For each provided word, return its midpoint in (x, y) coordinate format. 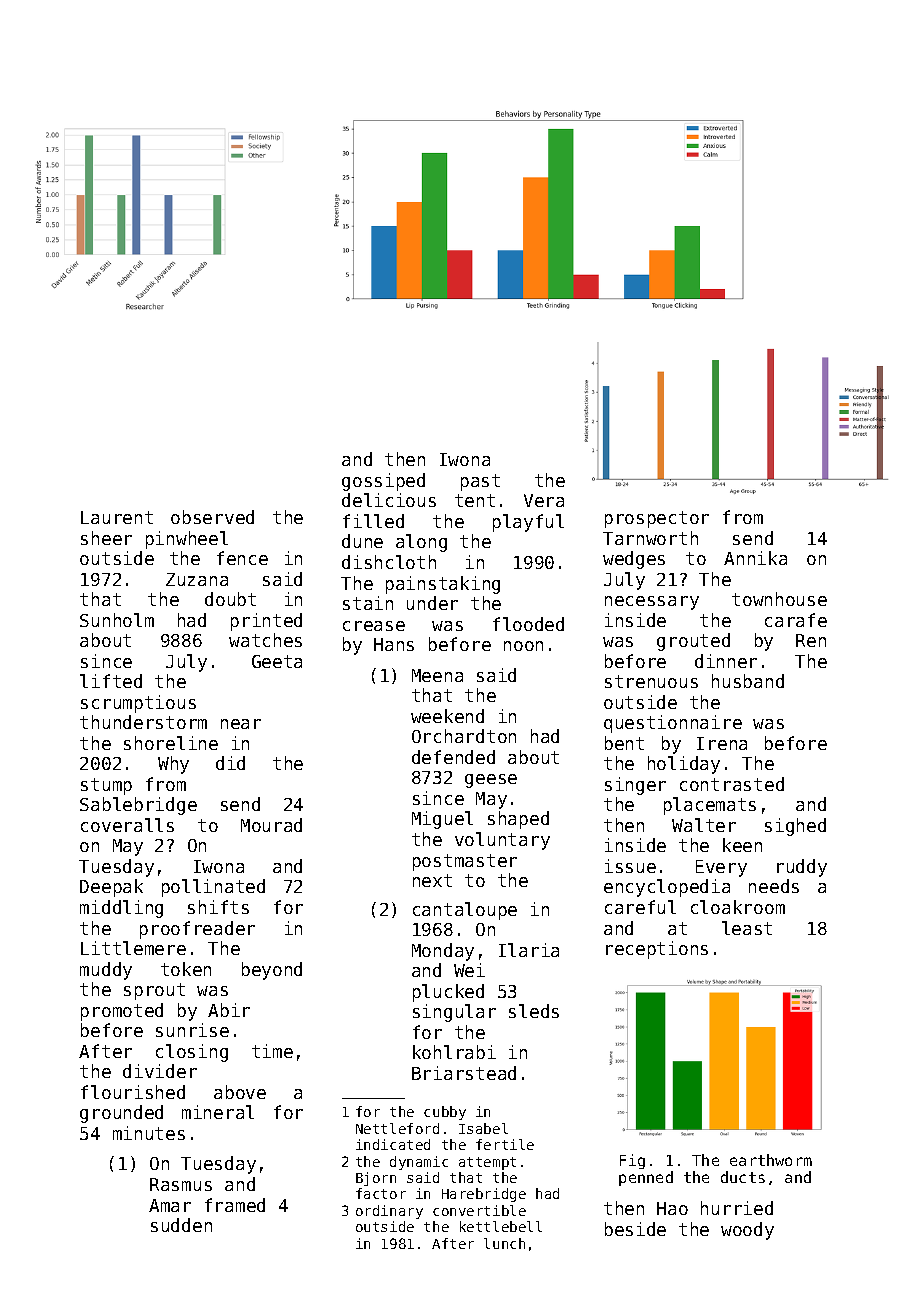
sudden (181, 1225)
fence (242, 558)
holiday (684, 765)
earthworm (771, 1160)
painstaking (443, 585)
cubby (445, 1113)
